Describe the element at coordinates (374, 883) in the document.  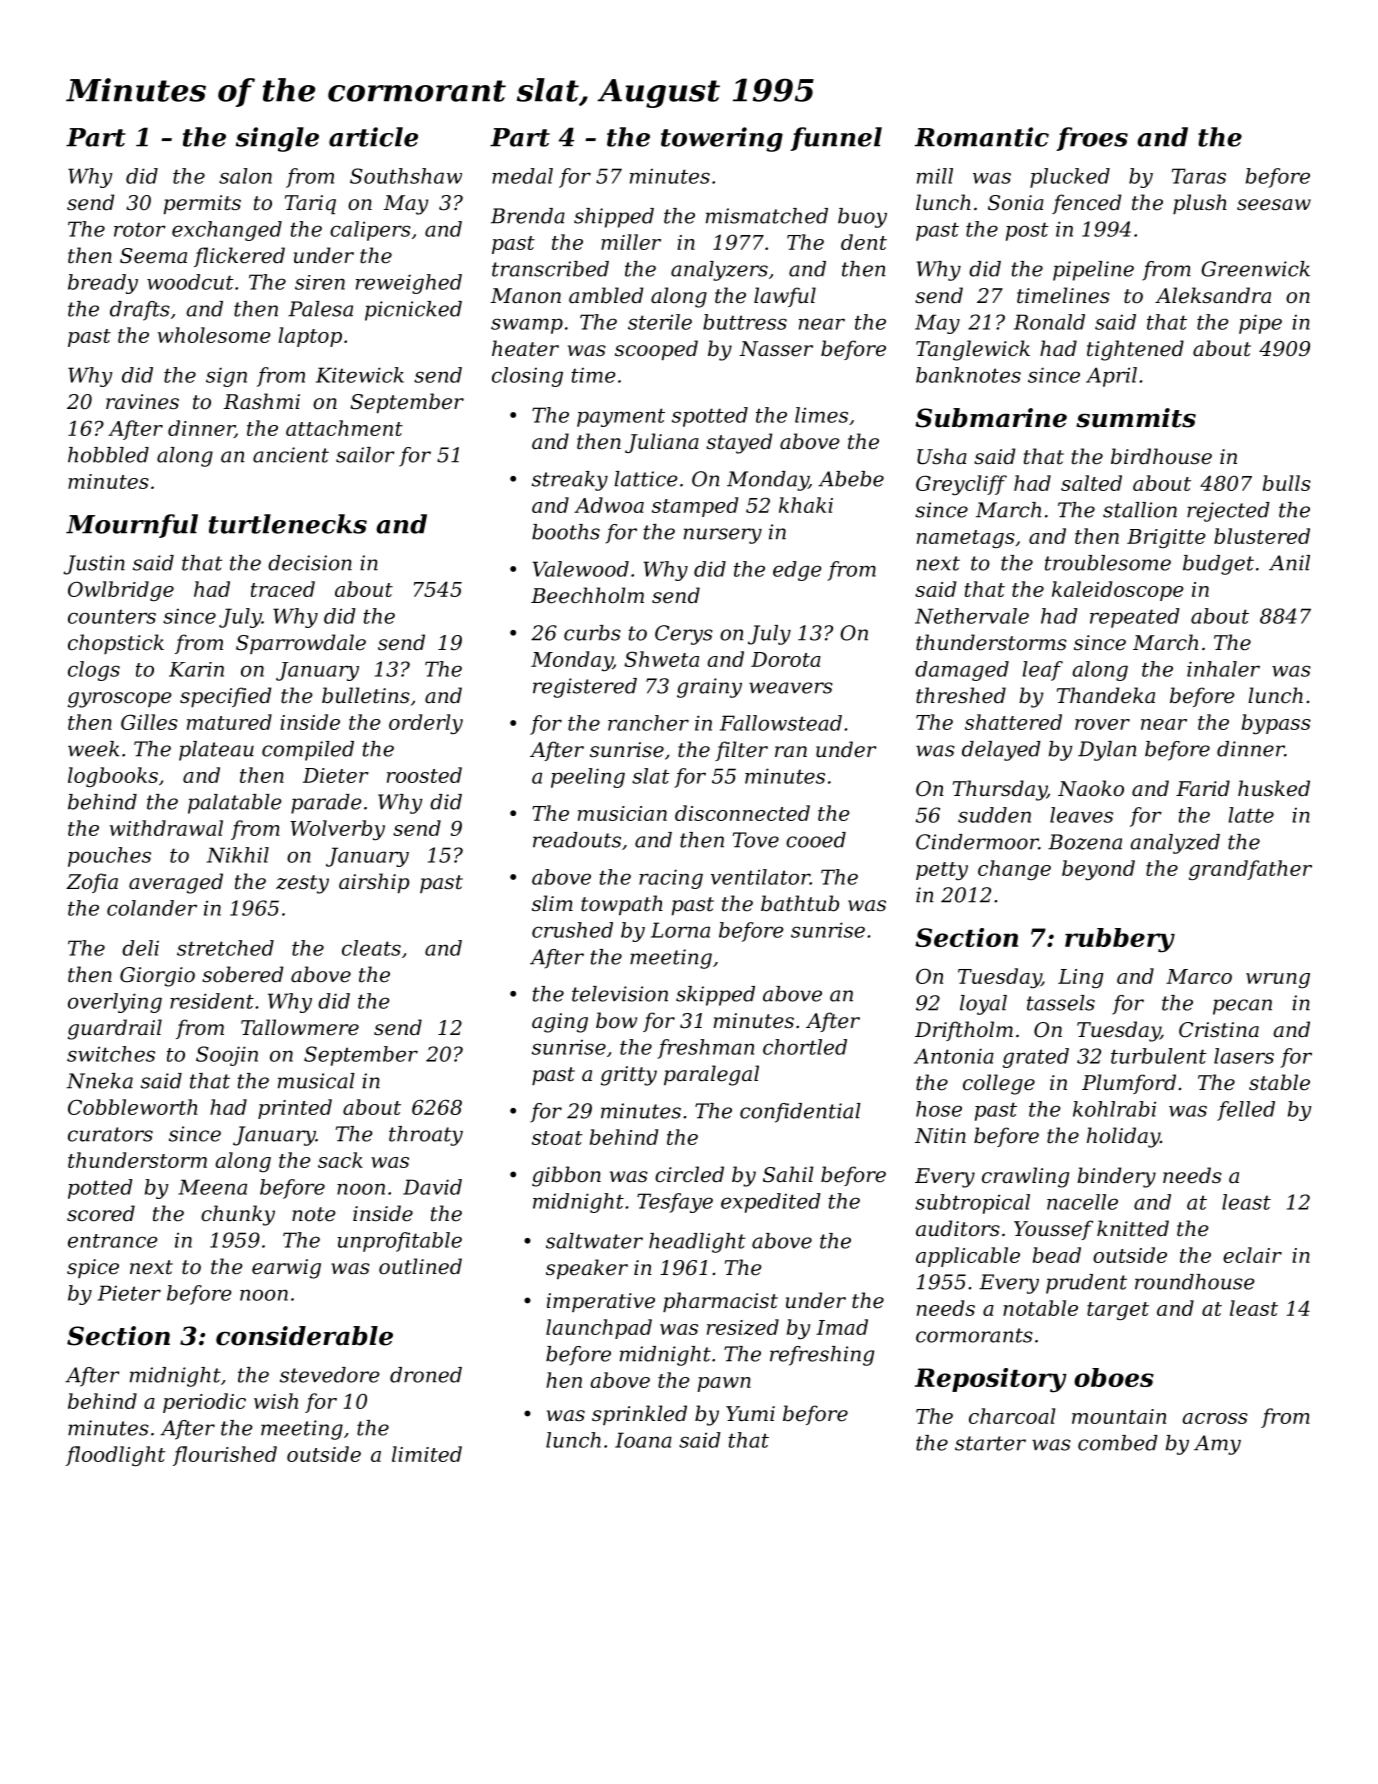
I see `airship` at that location.
